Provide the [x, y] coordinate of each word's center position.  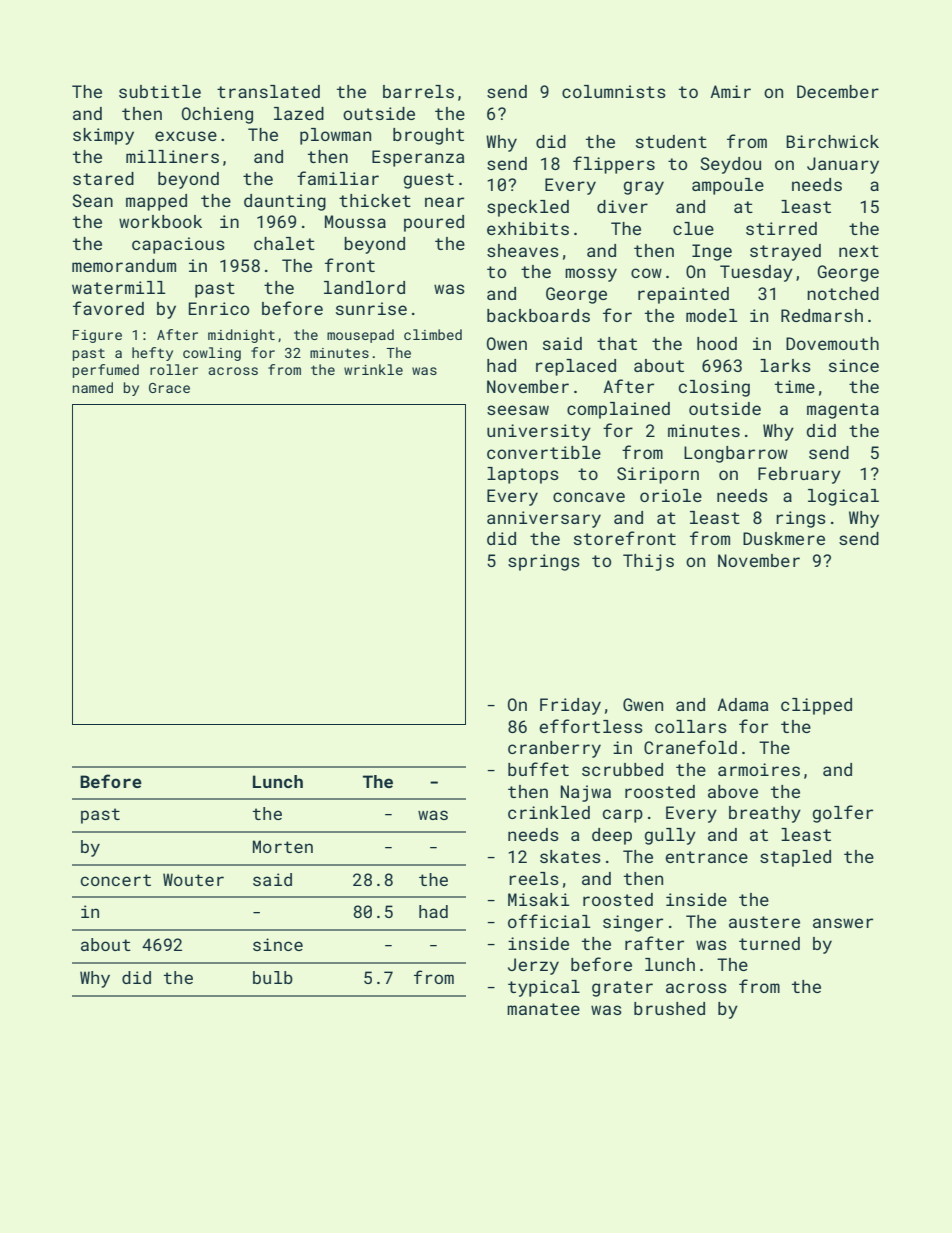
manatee [543, 1009]
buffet [538, 769]
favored [108, 308]
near [444, 202]
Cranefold [690, 747]
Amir [730, 91]
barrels [418, 91]
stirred [781, 228]
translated [268, 91]
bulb [273, 977]
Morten [283, 846]
